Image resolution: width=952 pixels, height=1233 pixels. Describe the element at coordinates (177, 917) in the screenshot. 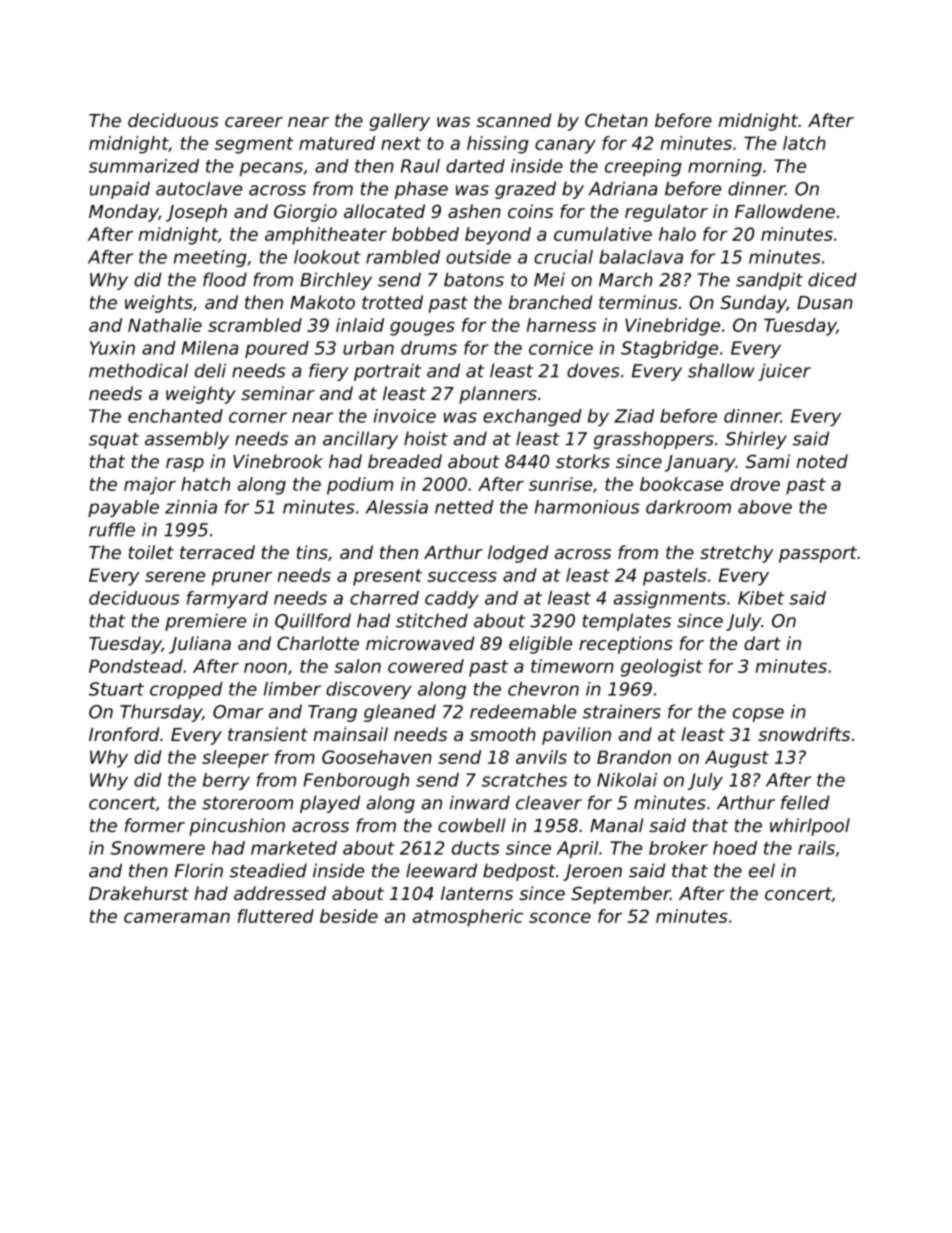

I see `cameraman` at that location.
